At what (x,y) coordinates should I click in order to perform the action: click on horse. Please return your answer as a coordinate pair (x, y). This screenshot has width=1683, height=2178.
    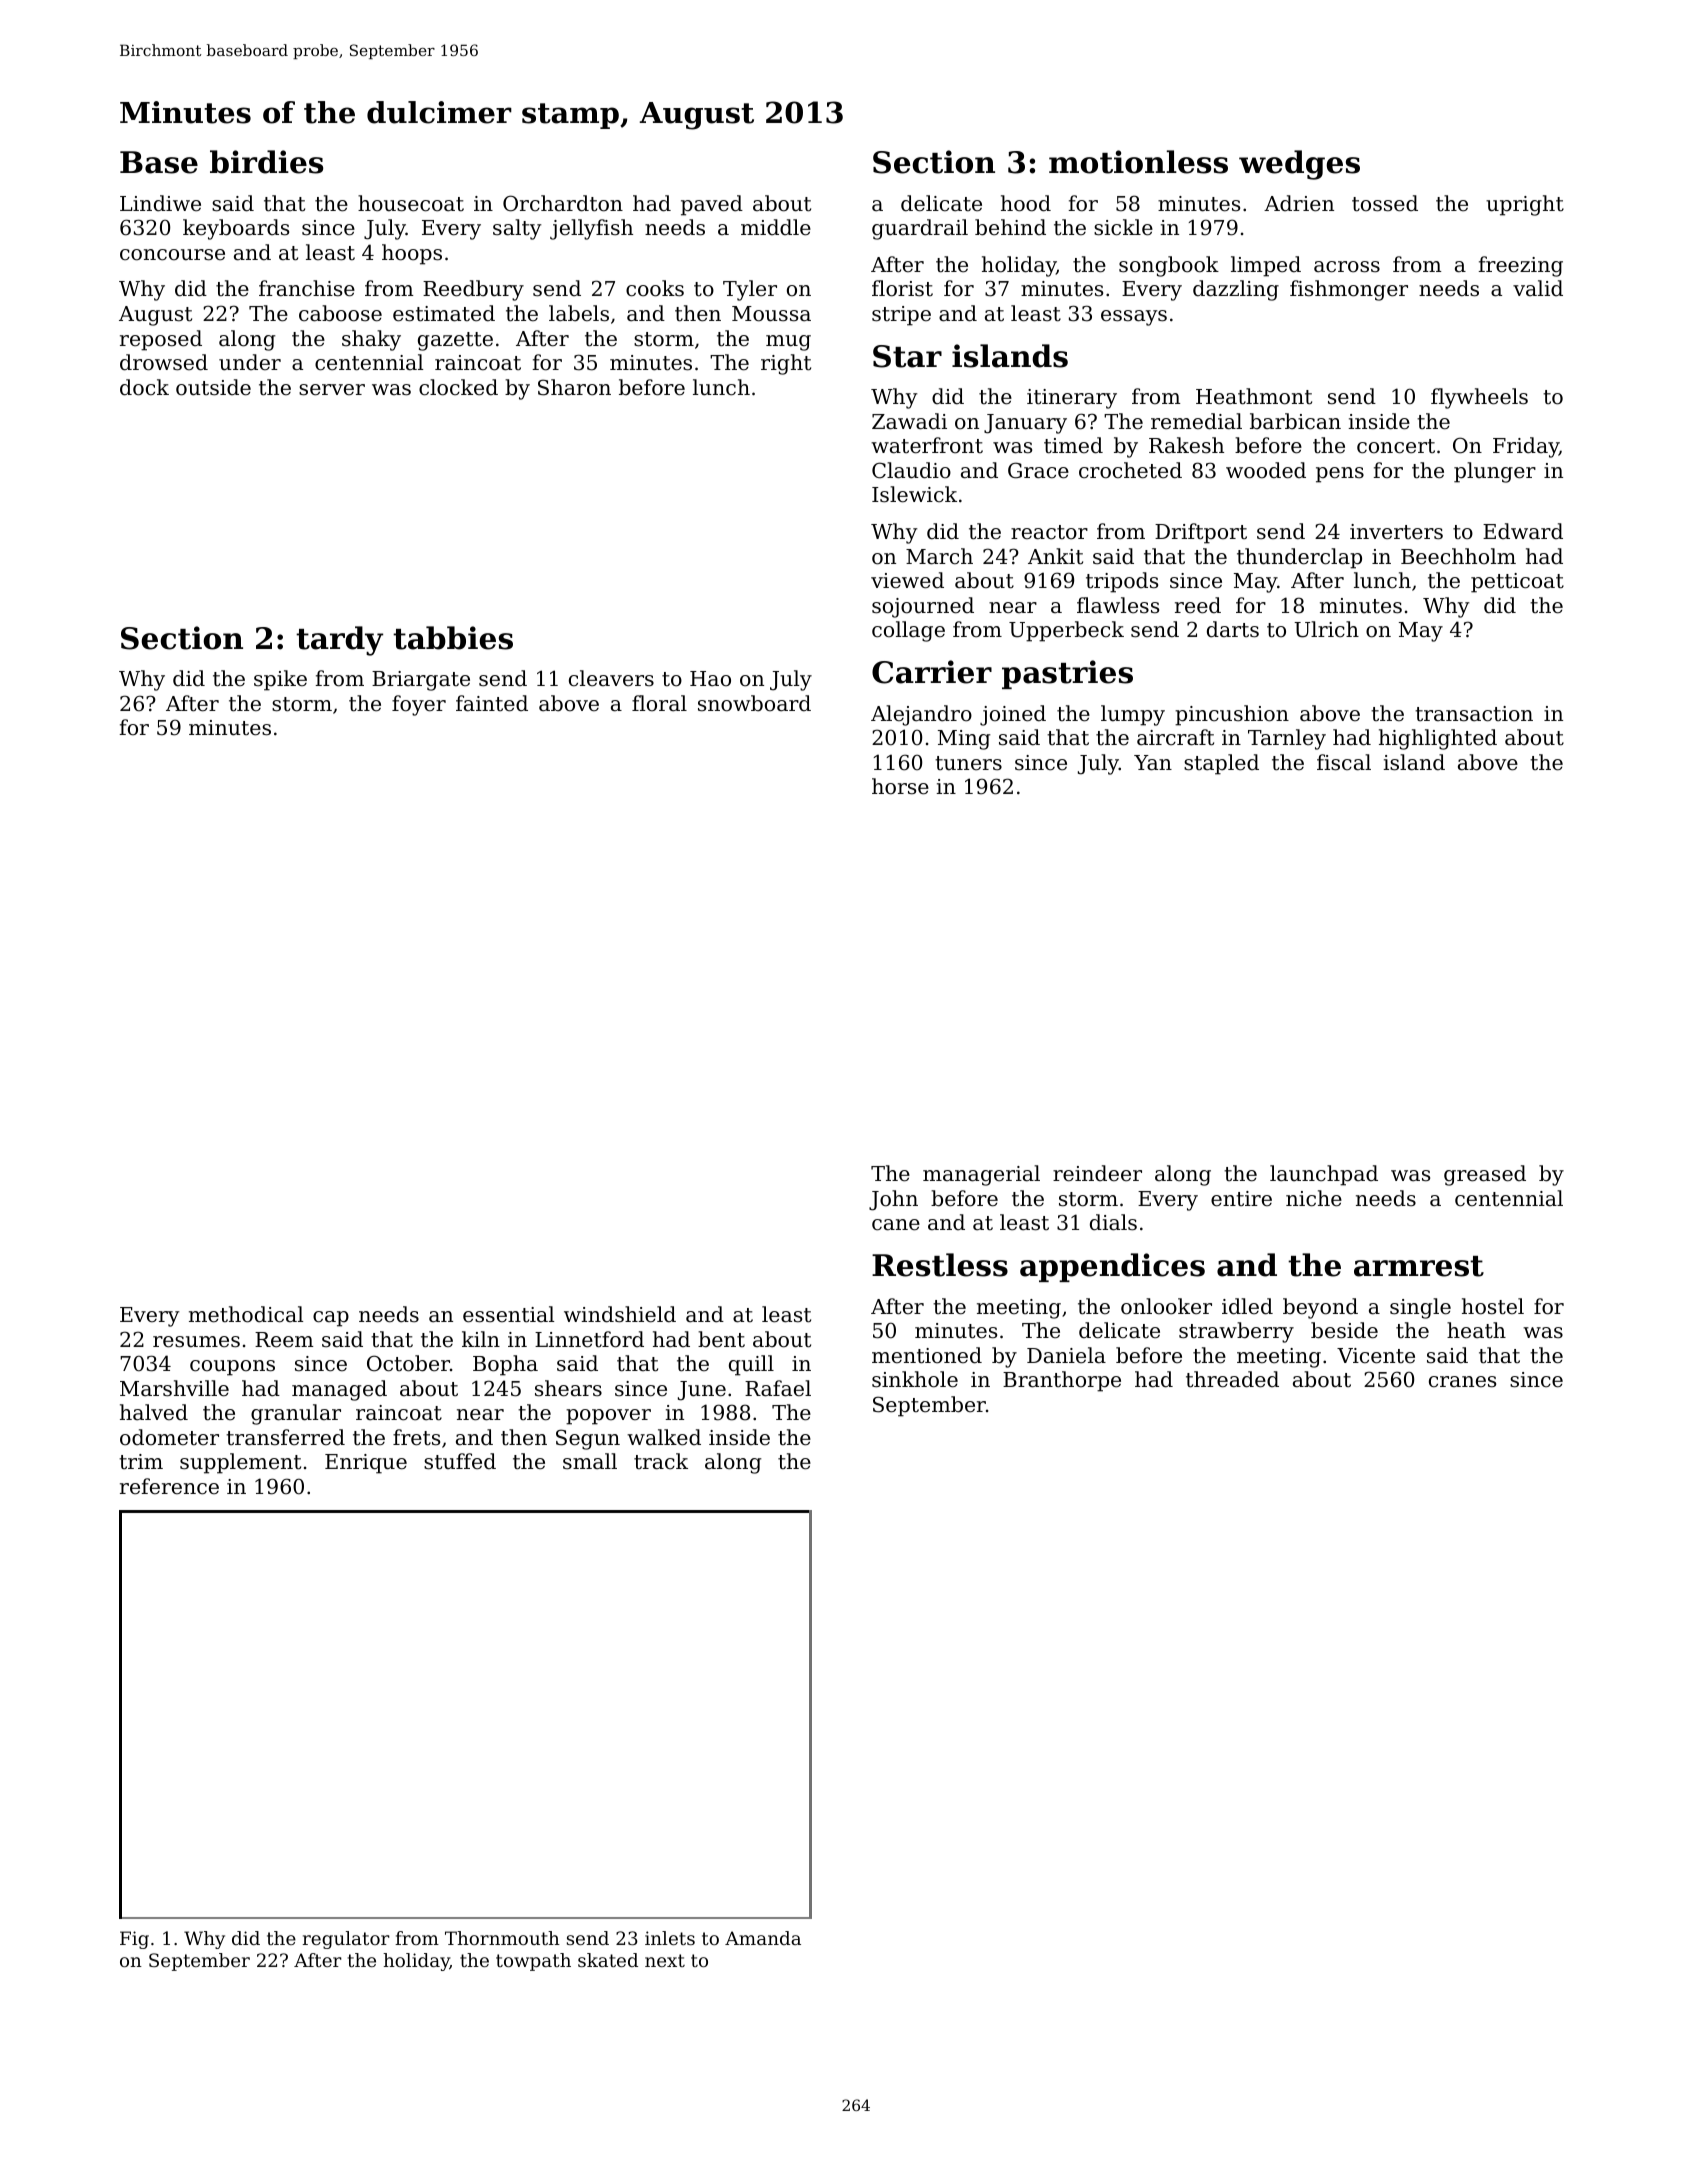
    Looking at the image, I should click on (900, 786).
